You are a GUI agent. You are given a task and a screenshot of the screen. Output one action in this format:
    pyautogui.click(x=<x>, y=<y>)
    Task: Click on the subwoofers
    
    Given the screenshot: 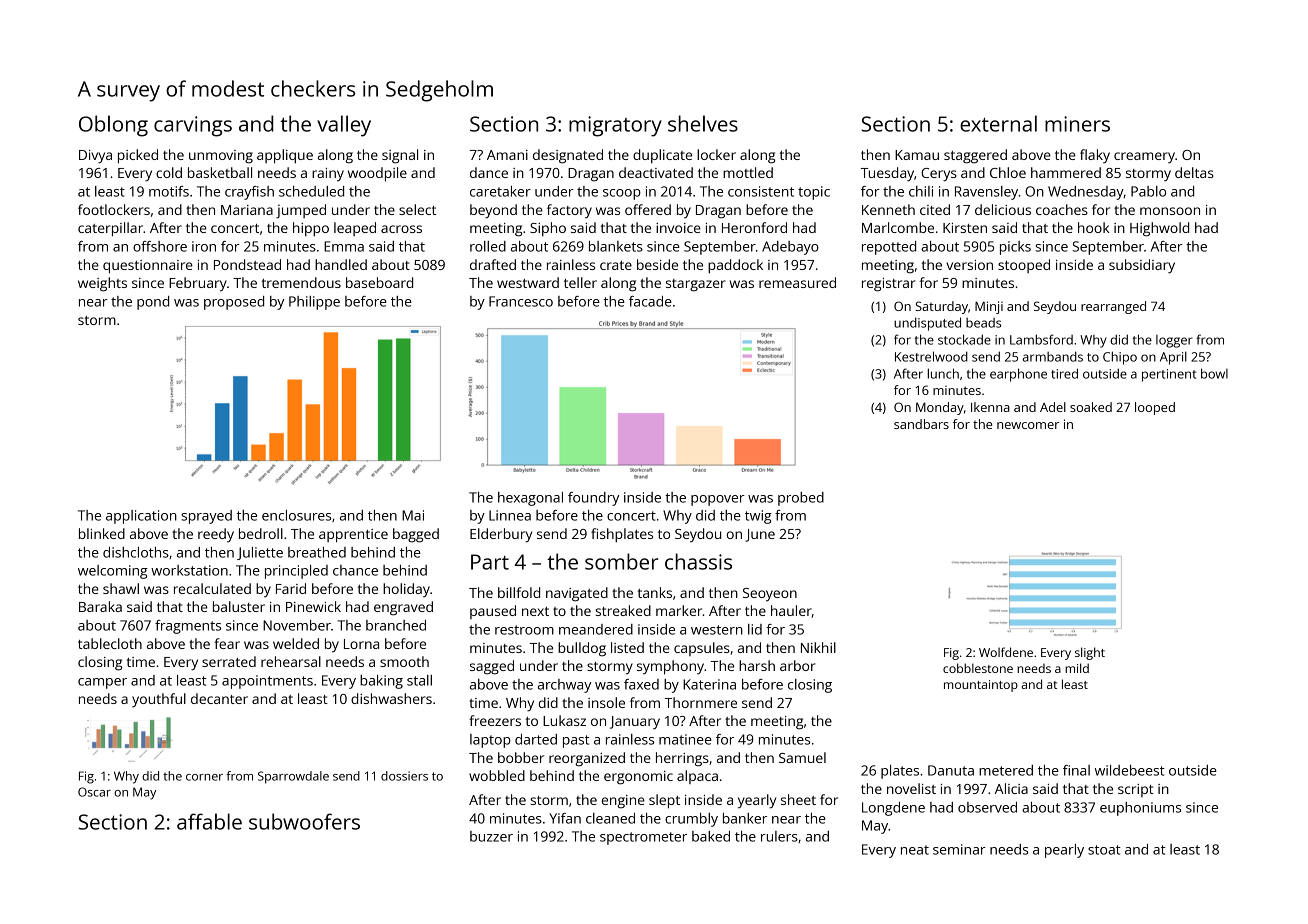 What is the action you would take?
    pyautogui.click(x=304, y=821)
